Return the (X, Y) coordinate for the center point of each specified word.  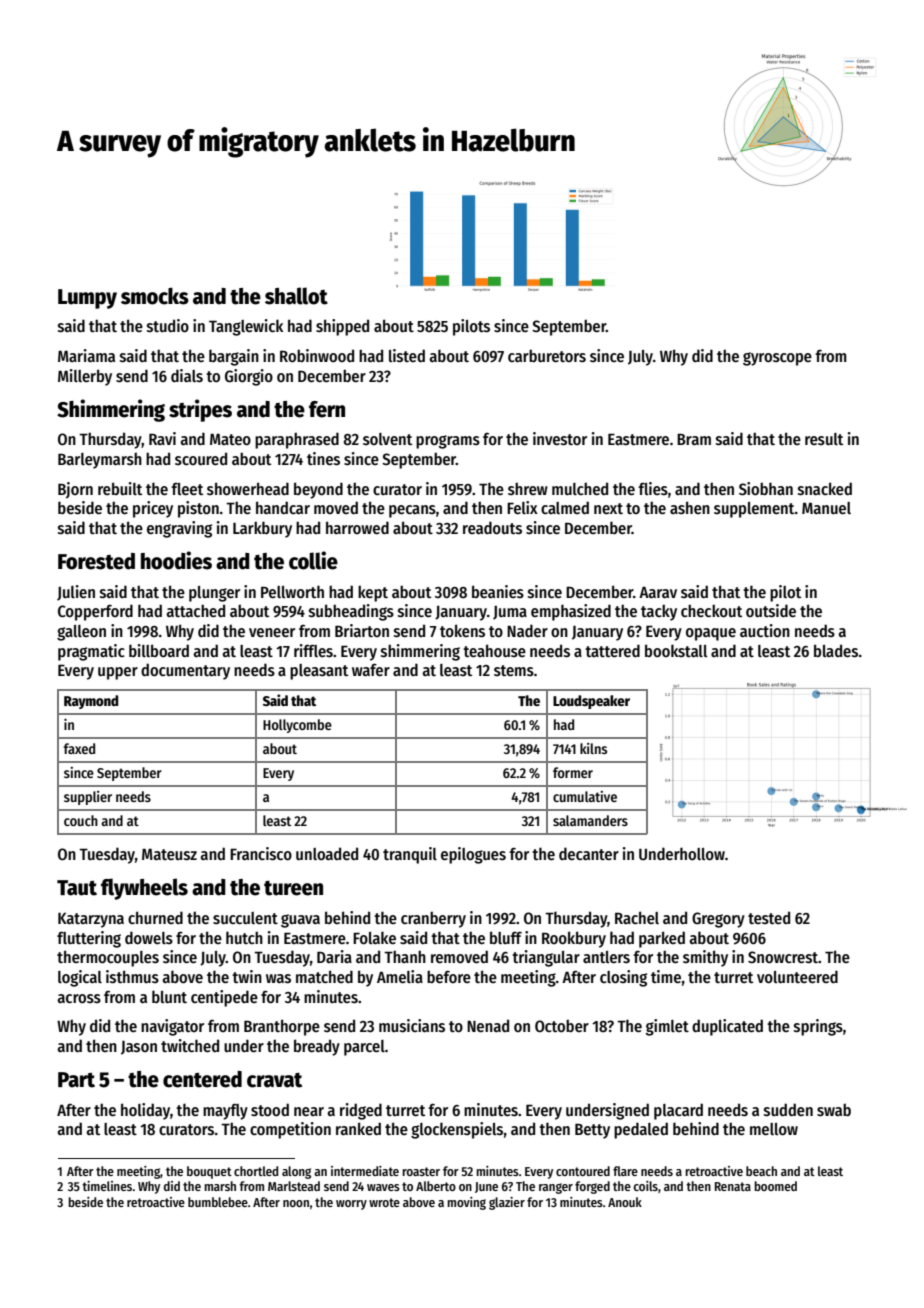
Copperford (95, 612)
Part (76, 1080)
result (824, 439)
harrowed (357, 527)
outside (771, 610)
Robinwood (317, 355)
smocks (155, 296)
